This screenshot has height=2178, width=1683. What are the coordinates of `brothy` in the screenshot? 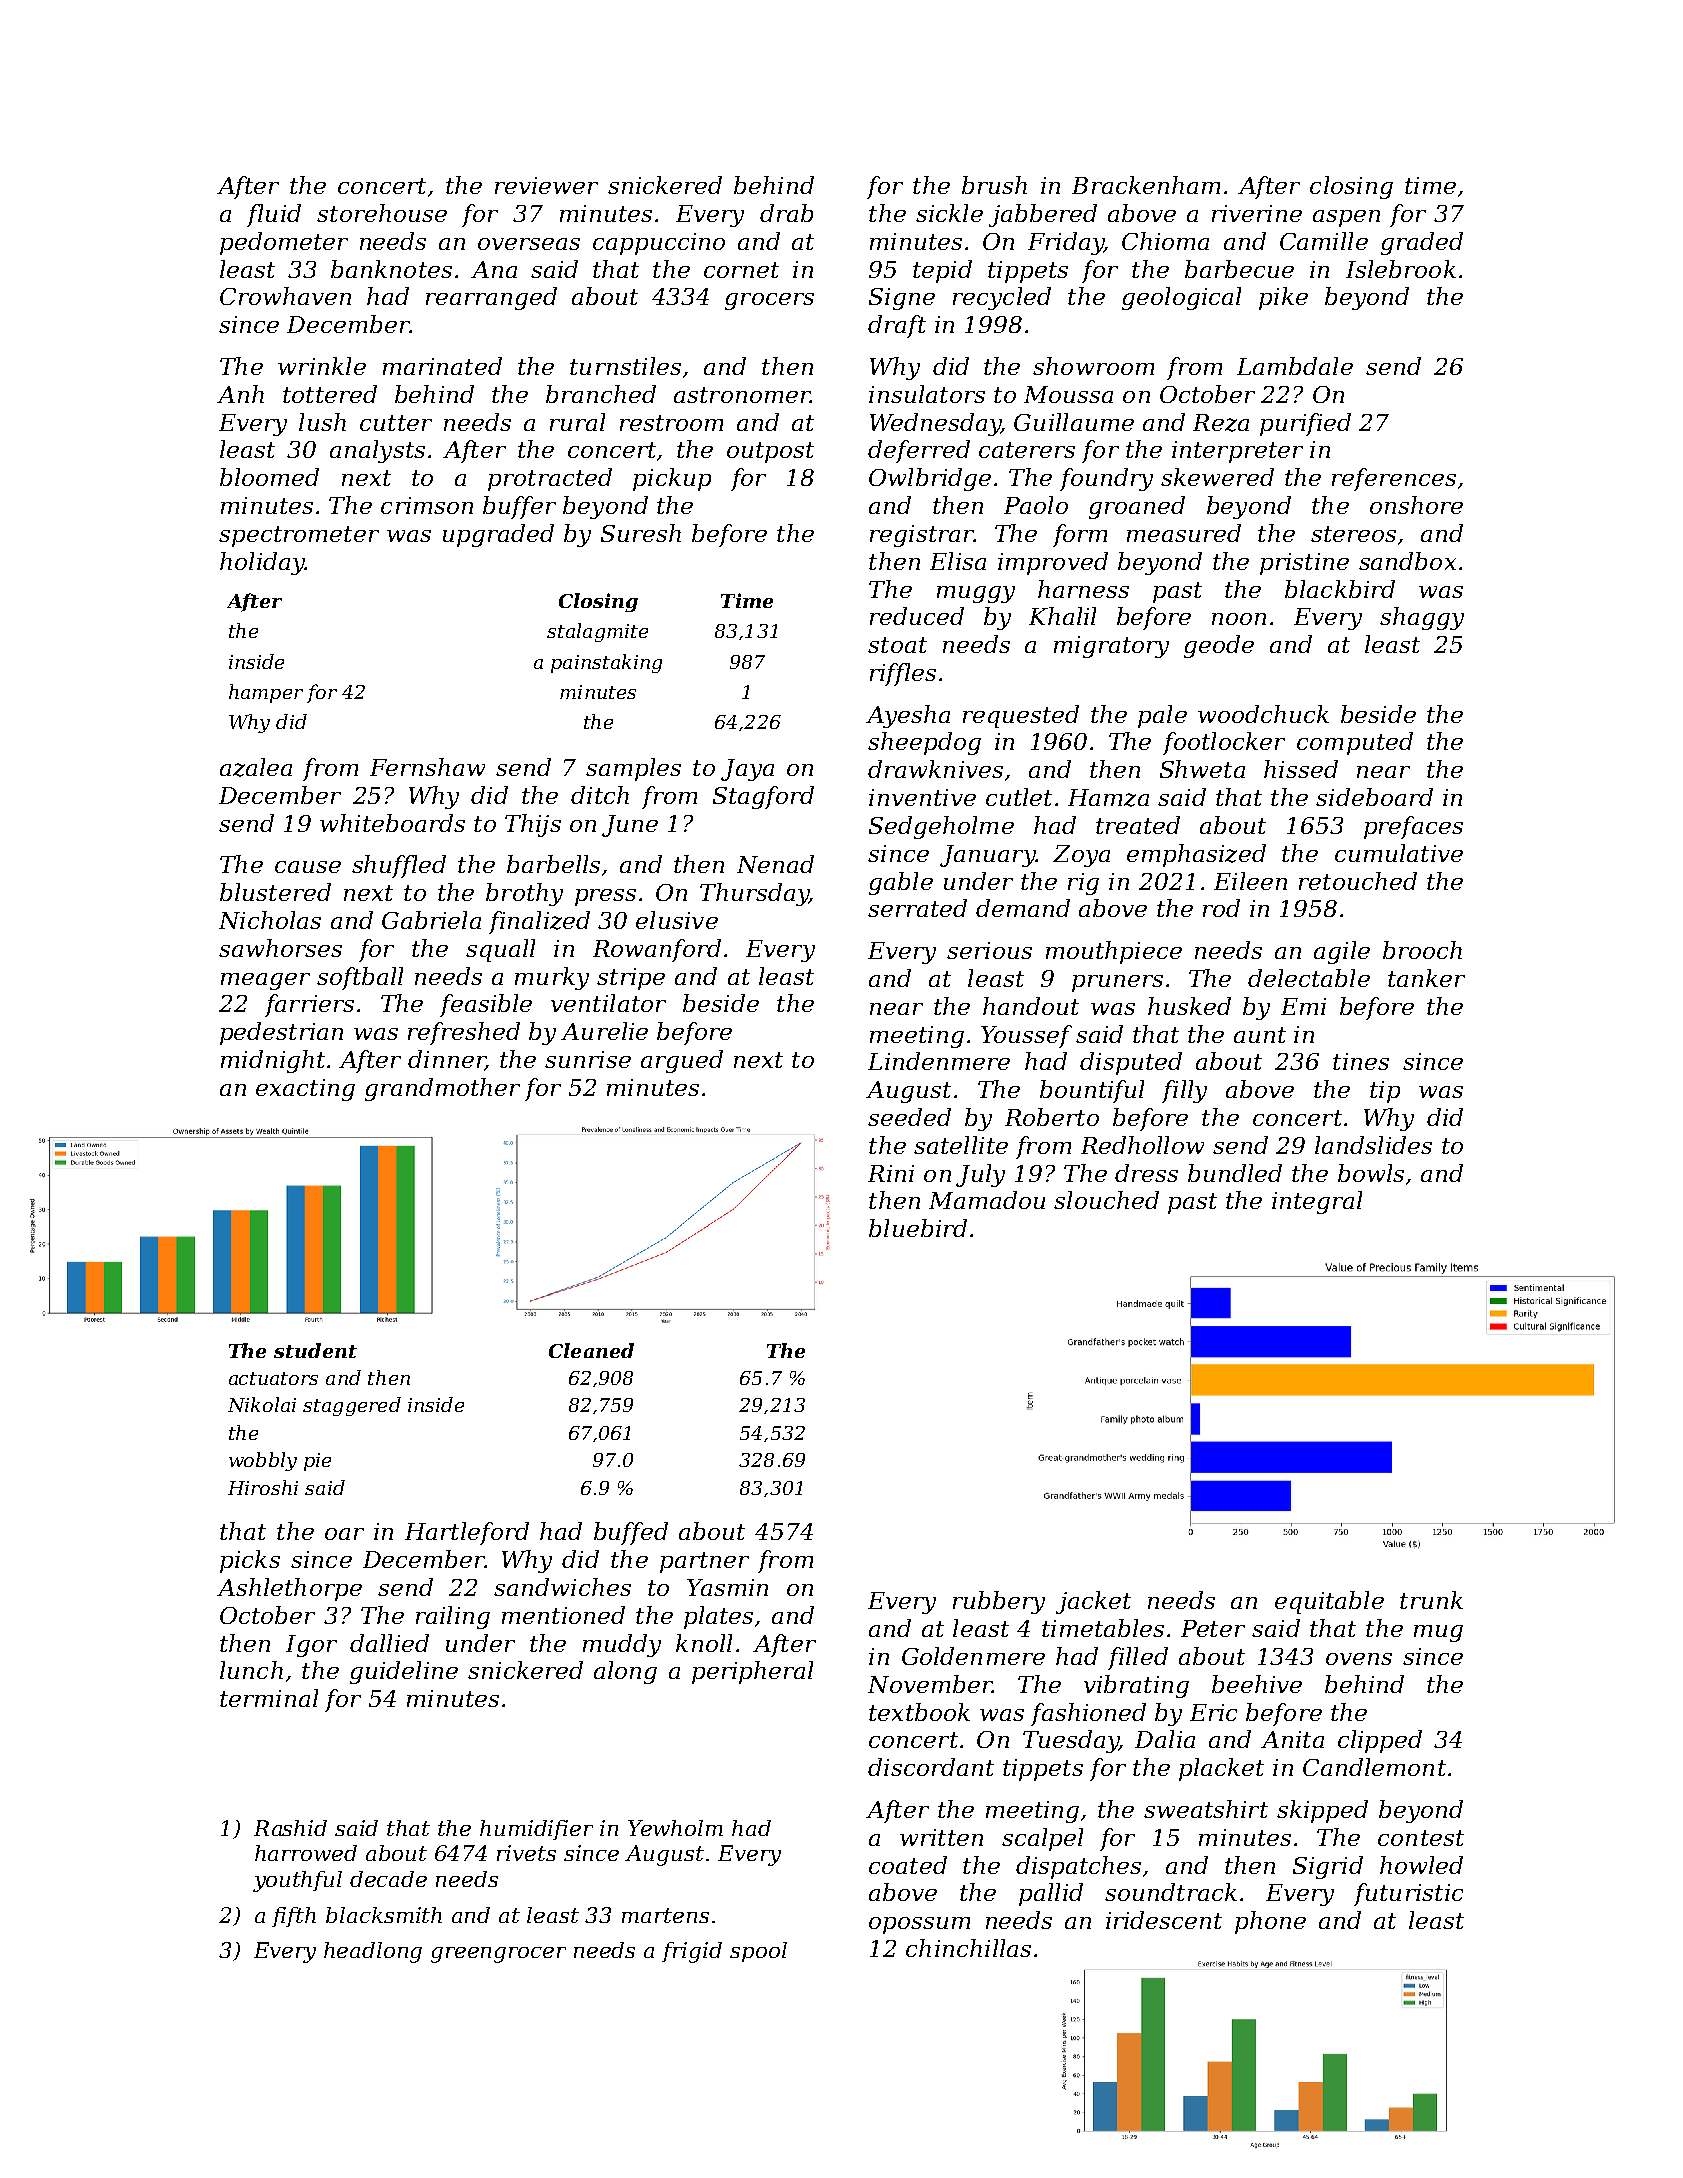 It's located at (524, 894).
